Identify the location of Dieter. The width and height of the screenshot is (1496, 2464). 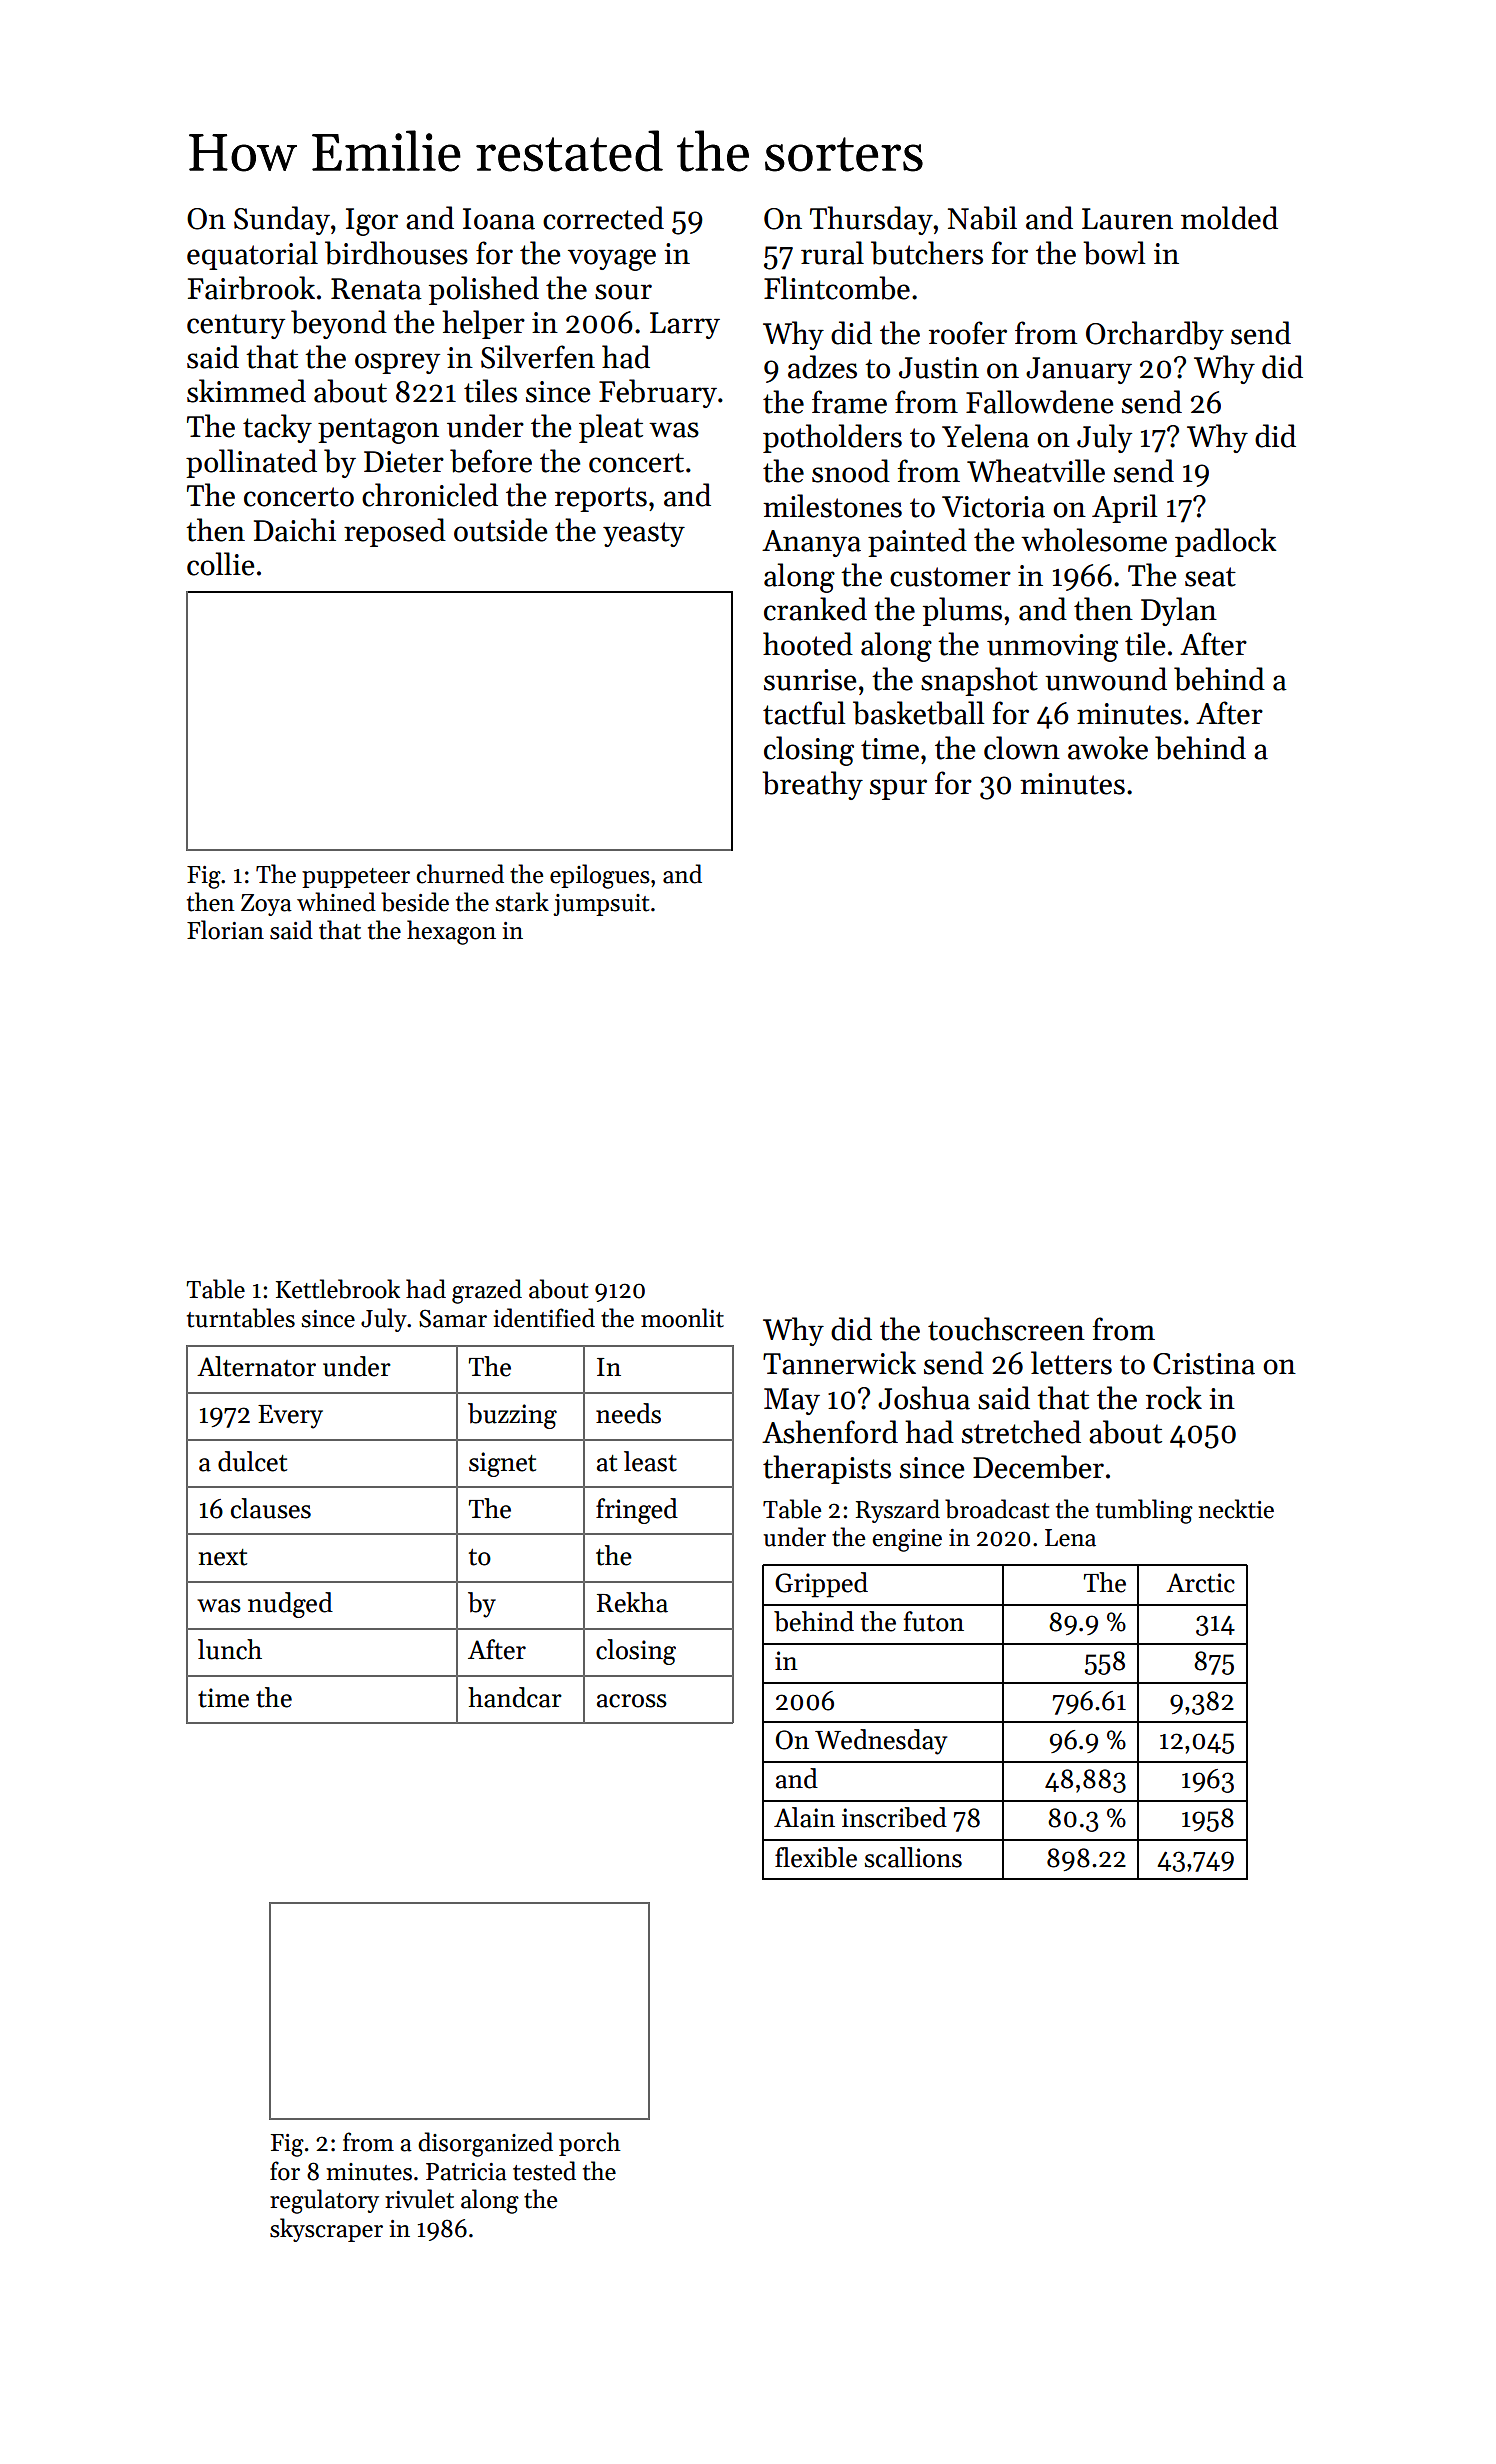
(404, 462).
